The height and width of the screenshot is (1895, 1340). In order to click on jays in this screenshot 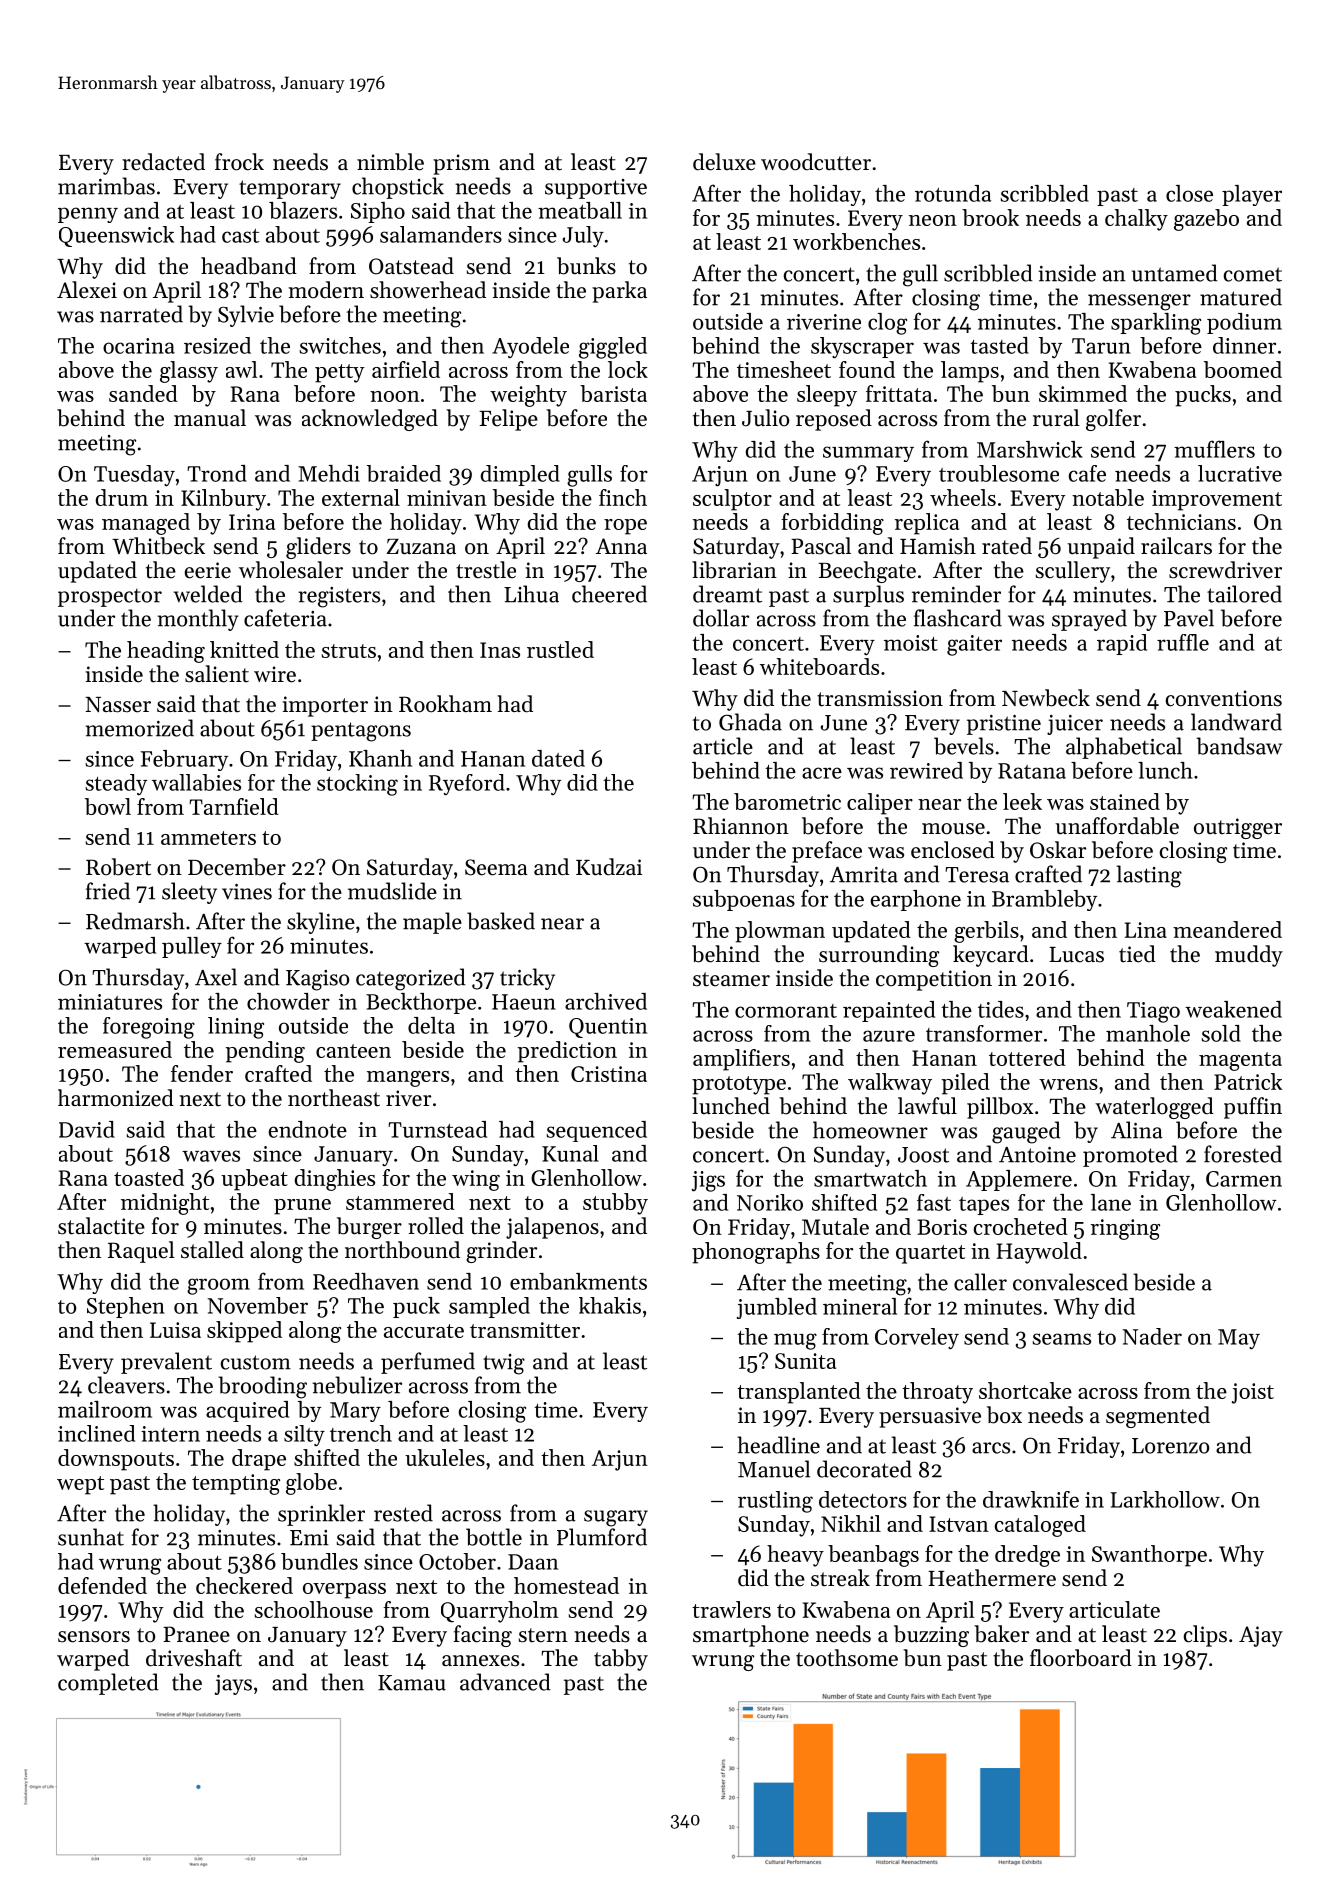, I will do `click(233, 1685)`.
